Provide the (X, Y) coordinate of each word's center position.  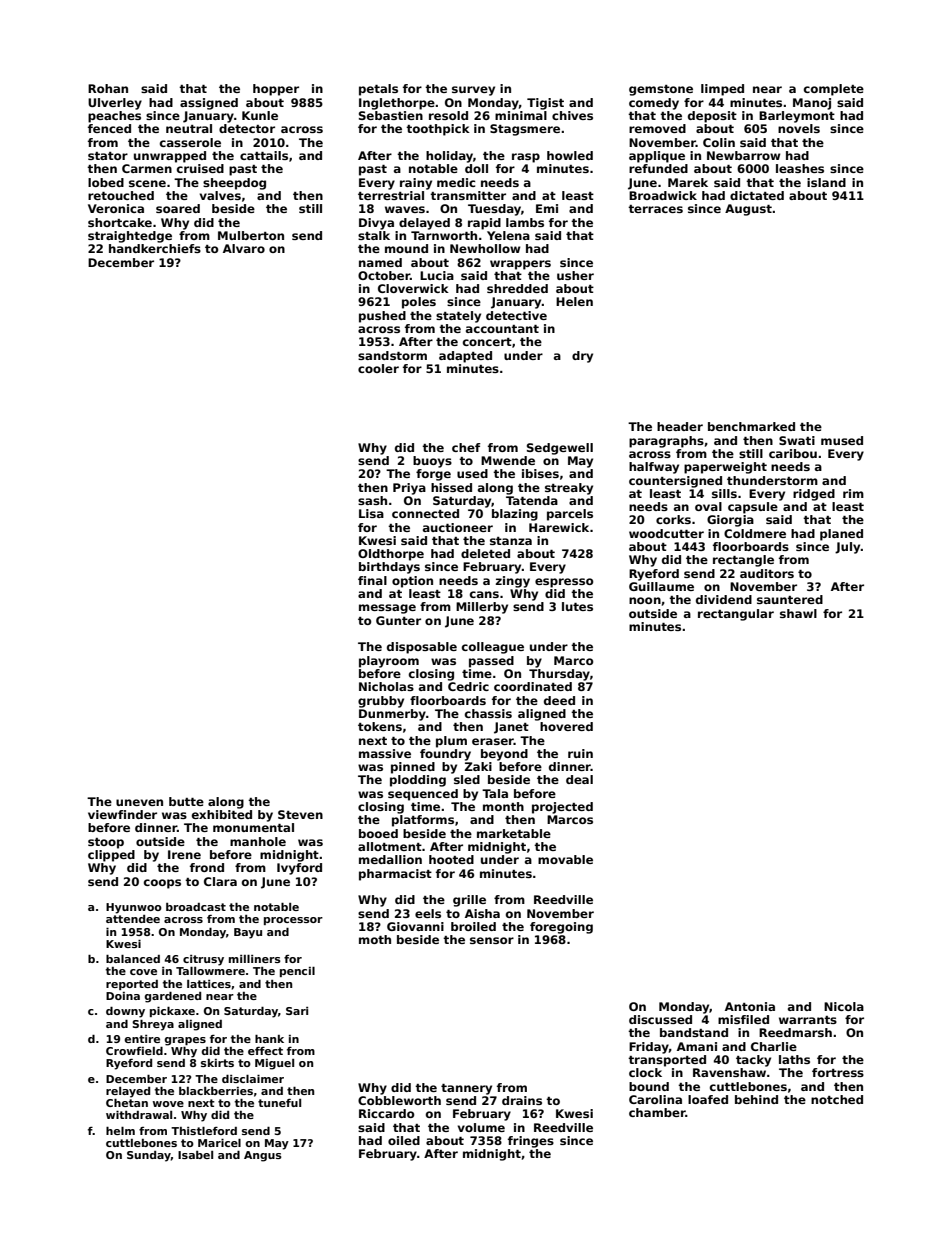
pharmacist (395, 875)
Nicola (844, 1006)
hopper (276, 90)
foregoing (561, 928)
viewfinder (122, 814)
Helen (574, 301)
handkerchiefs (155, 248)
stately (458, 317)
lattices (209, 984)
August (748, 210)
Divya (376, 224)
